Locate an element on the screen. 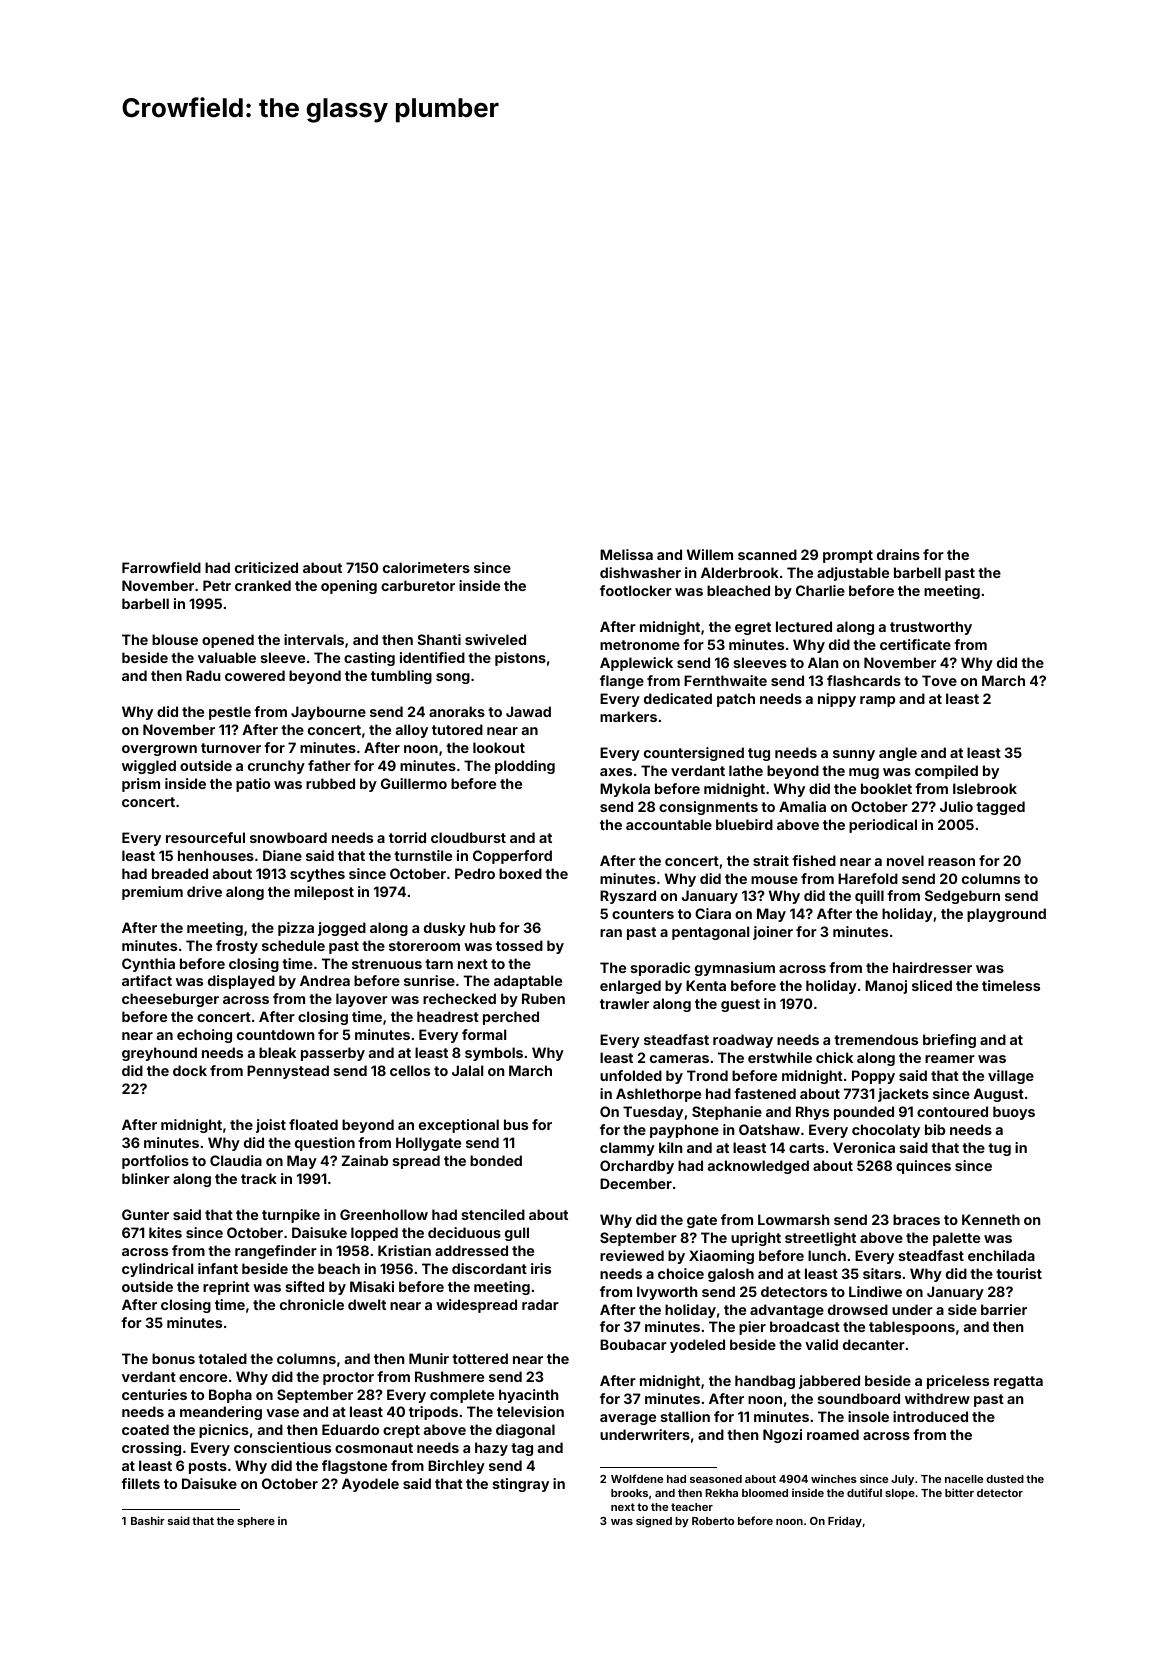 The height and width of the screenshot is (1655, 1170). sunrise is located at coordinates (429, 980).
